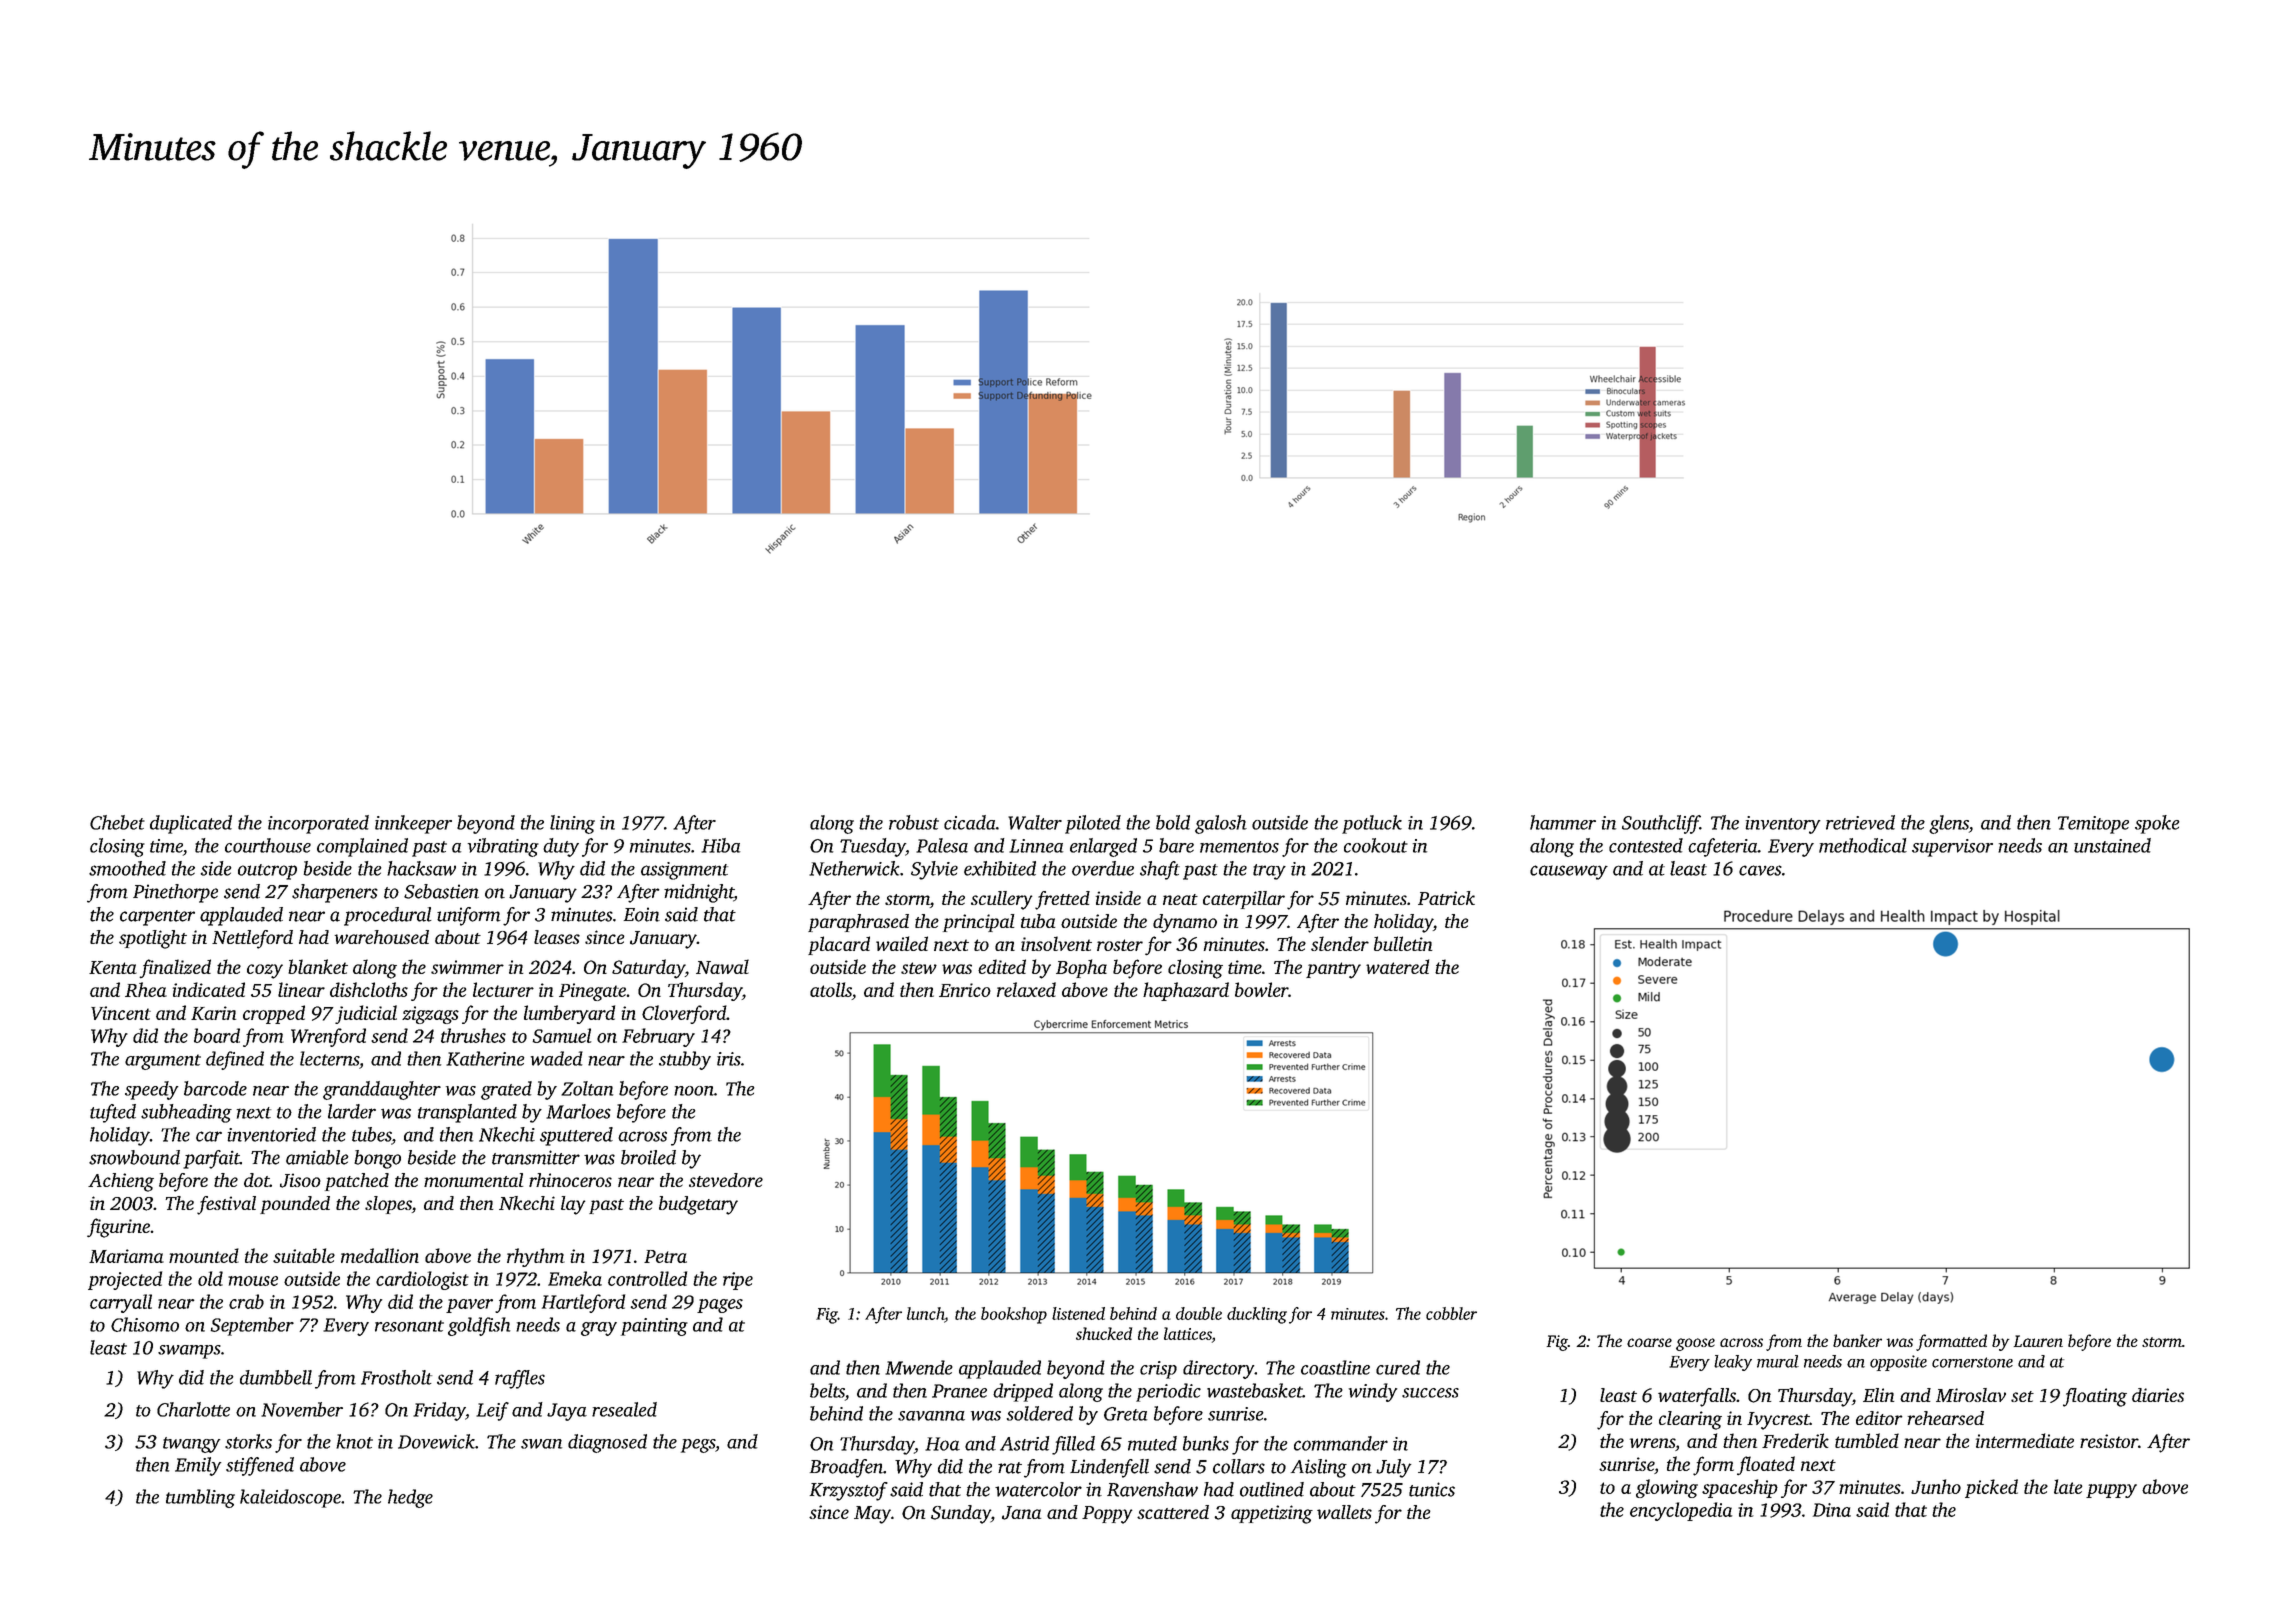  What do you see at coordinates (2038, 1341) in the screenshot?
I see `Lauren` at bounding box center [2038, 1341].
